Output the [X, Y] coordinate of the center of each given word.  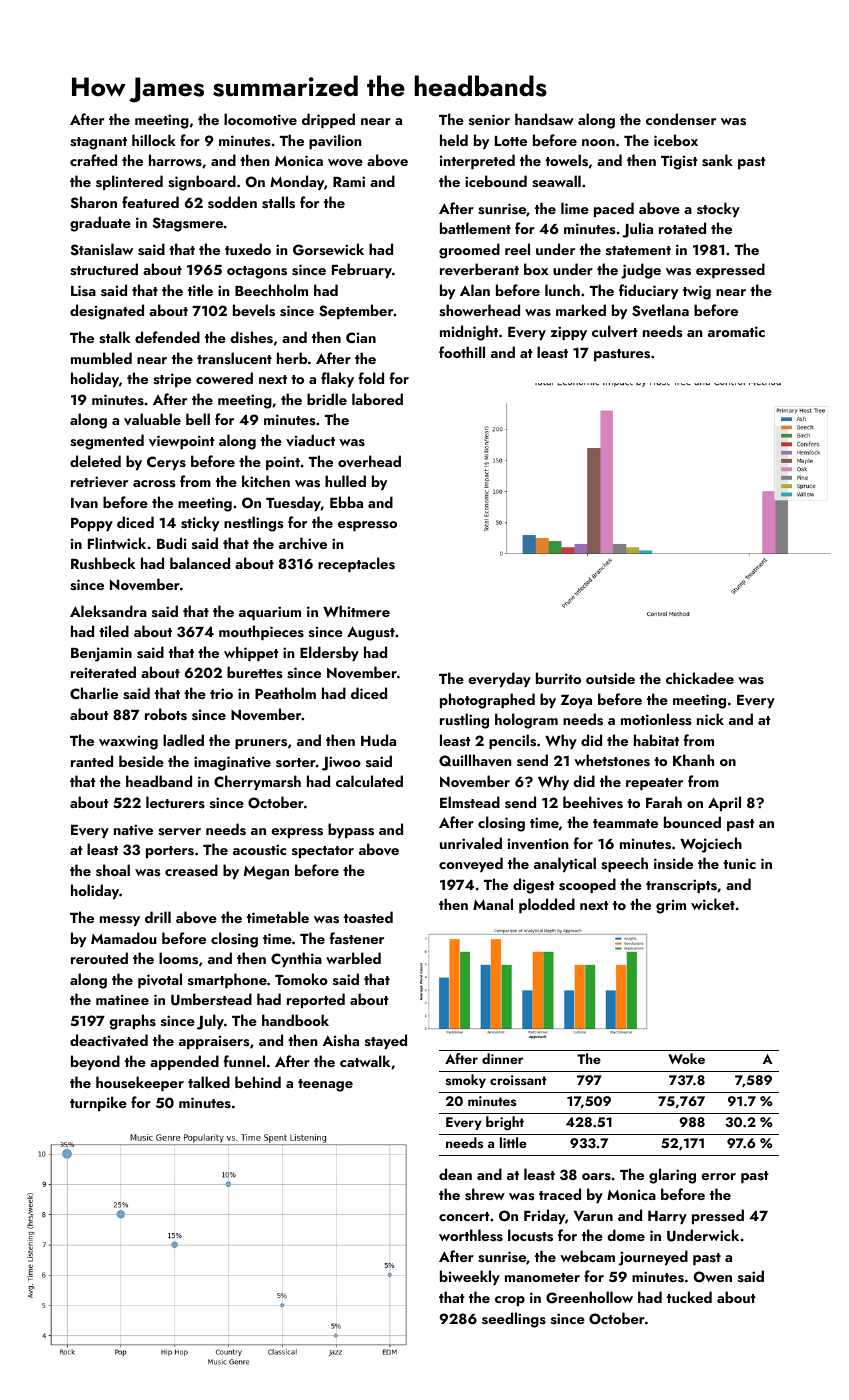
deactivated [109, 1040]
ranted [92, 761]
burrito [558, 678]
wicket [713, 904]
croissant [518, 1080]
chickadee [700, 678]
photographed [487, 701]
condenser [681, 119]
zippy [569, 333]
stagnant [98, 143]
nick [710, 719]
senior [489, 119]
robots [166, 714]
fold [371, 378]
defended [167, 337]
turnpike [98, 1103]
